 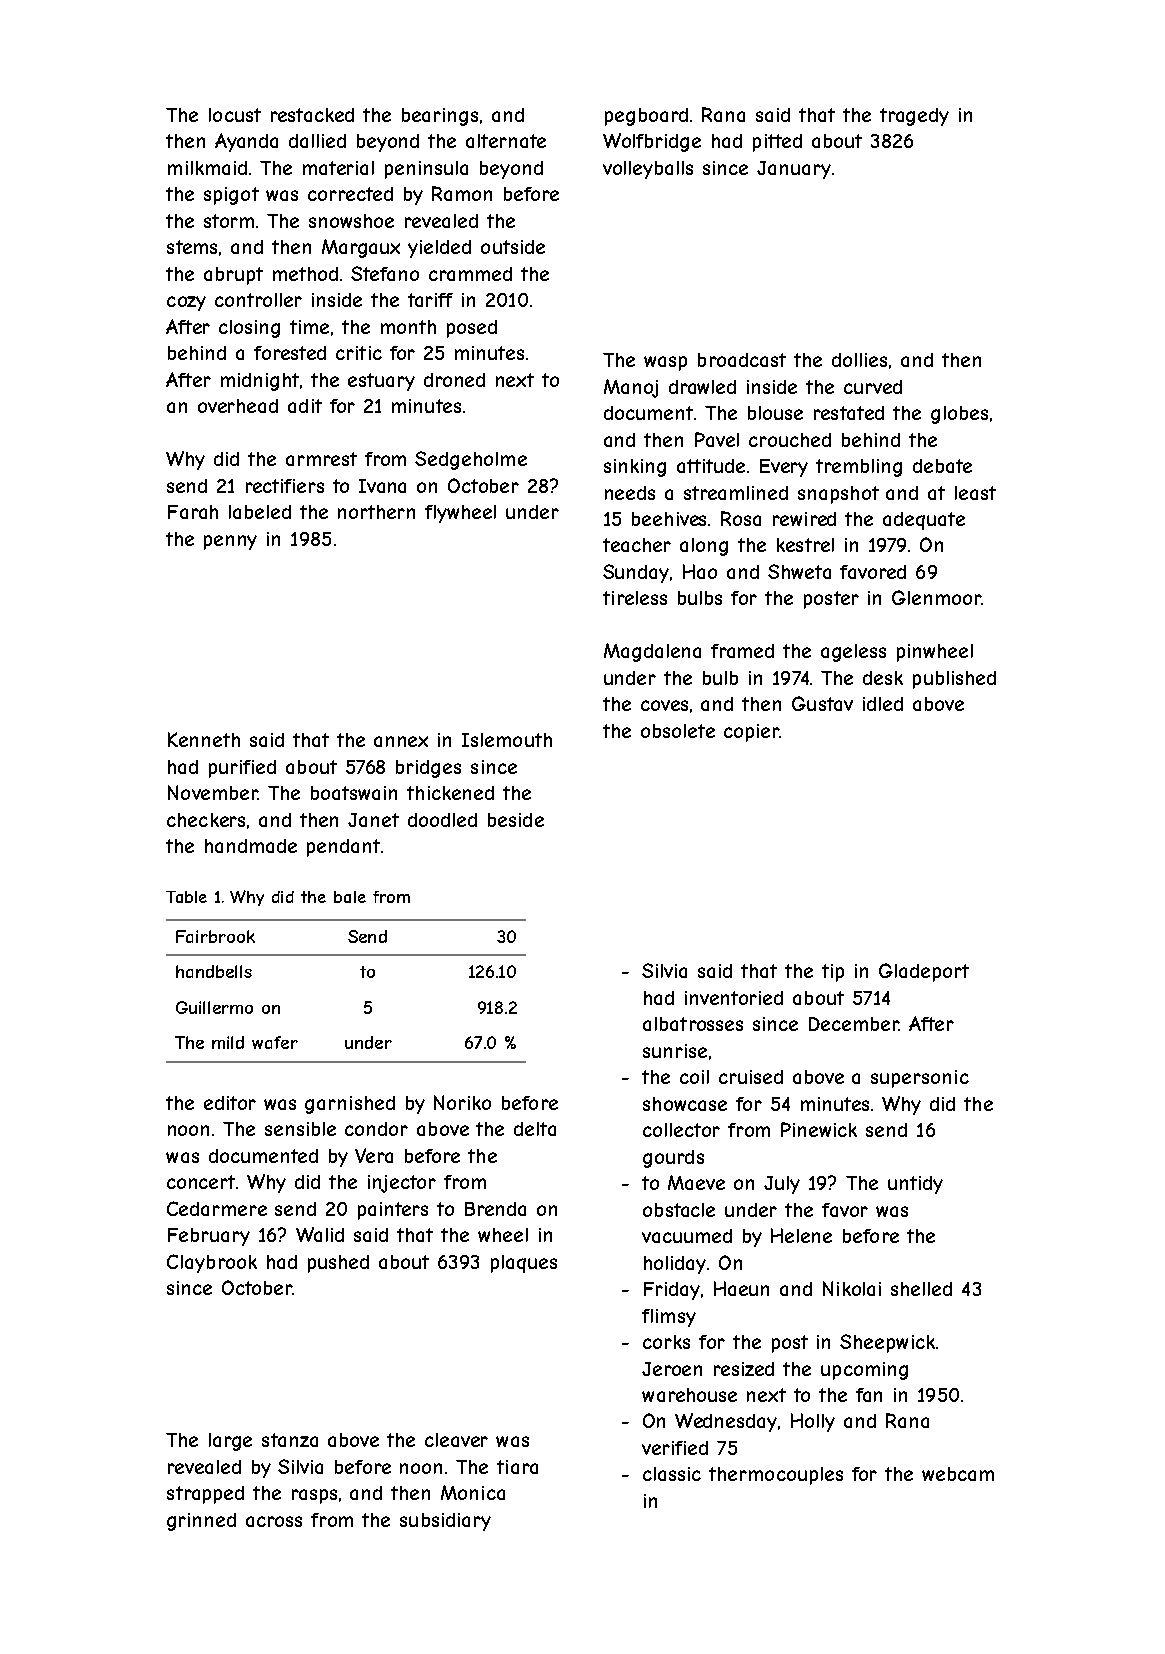 I want to click on tragedy, so click(x=914, y=117).
